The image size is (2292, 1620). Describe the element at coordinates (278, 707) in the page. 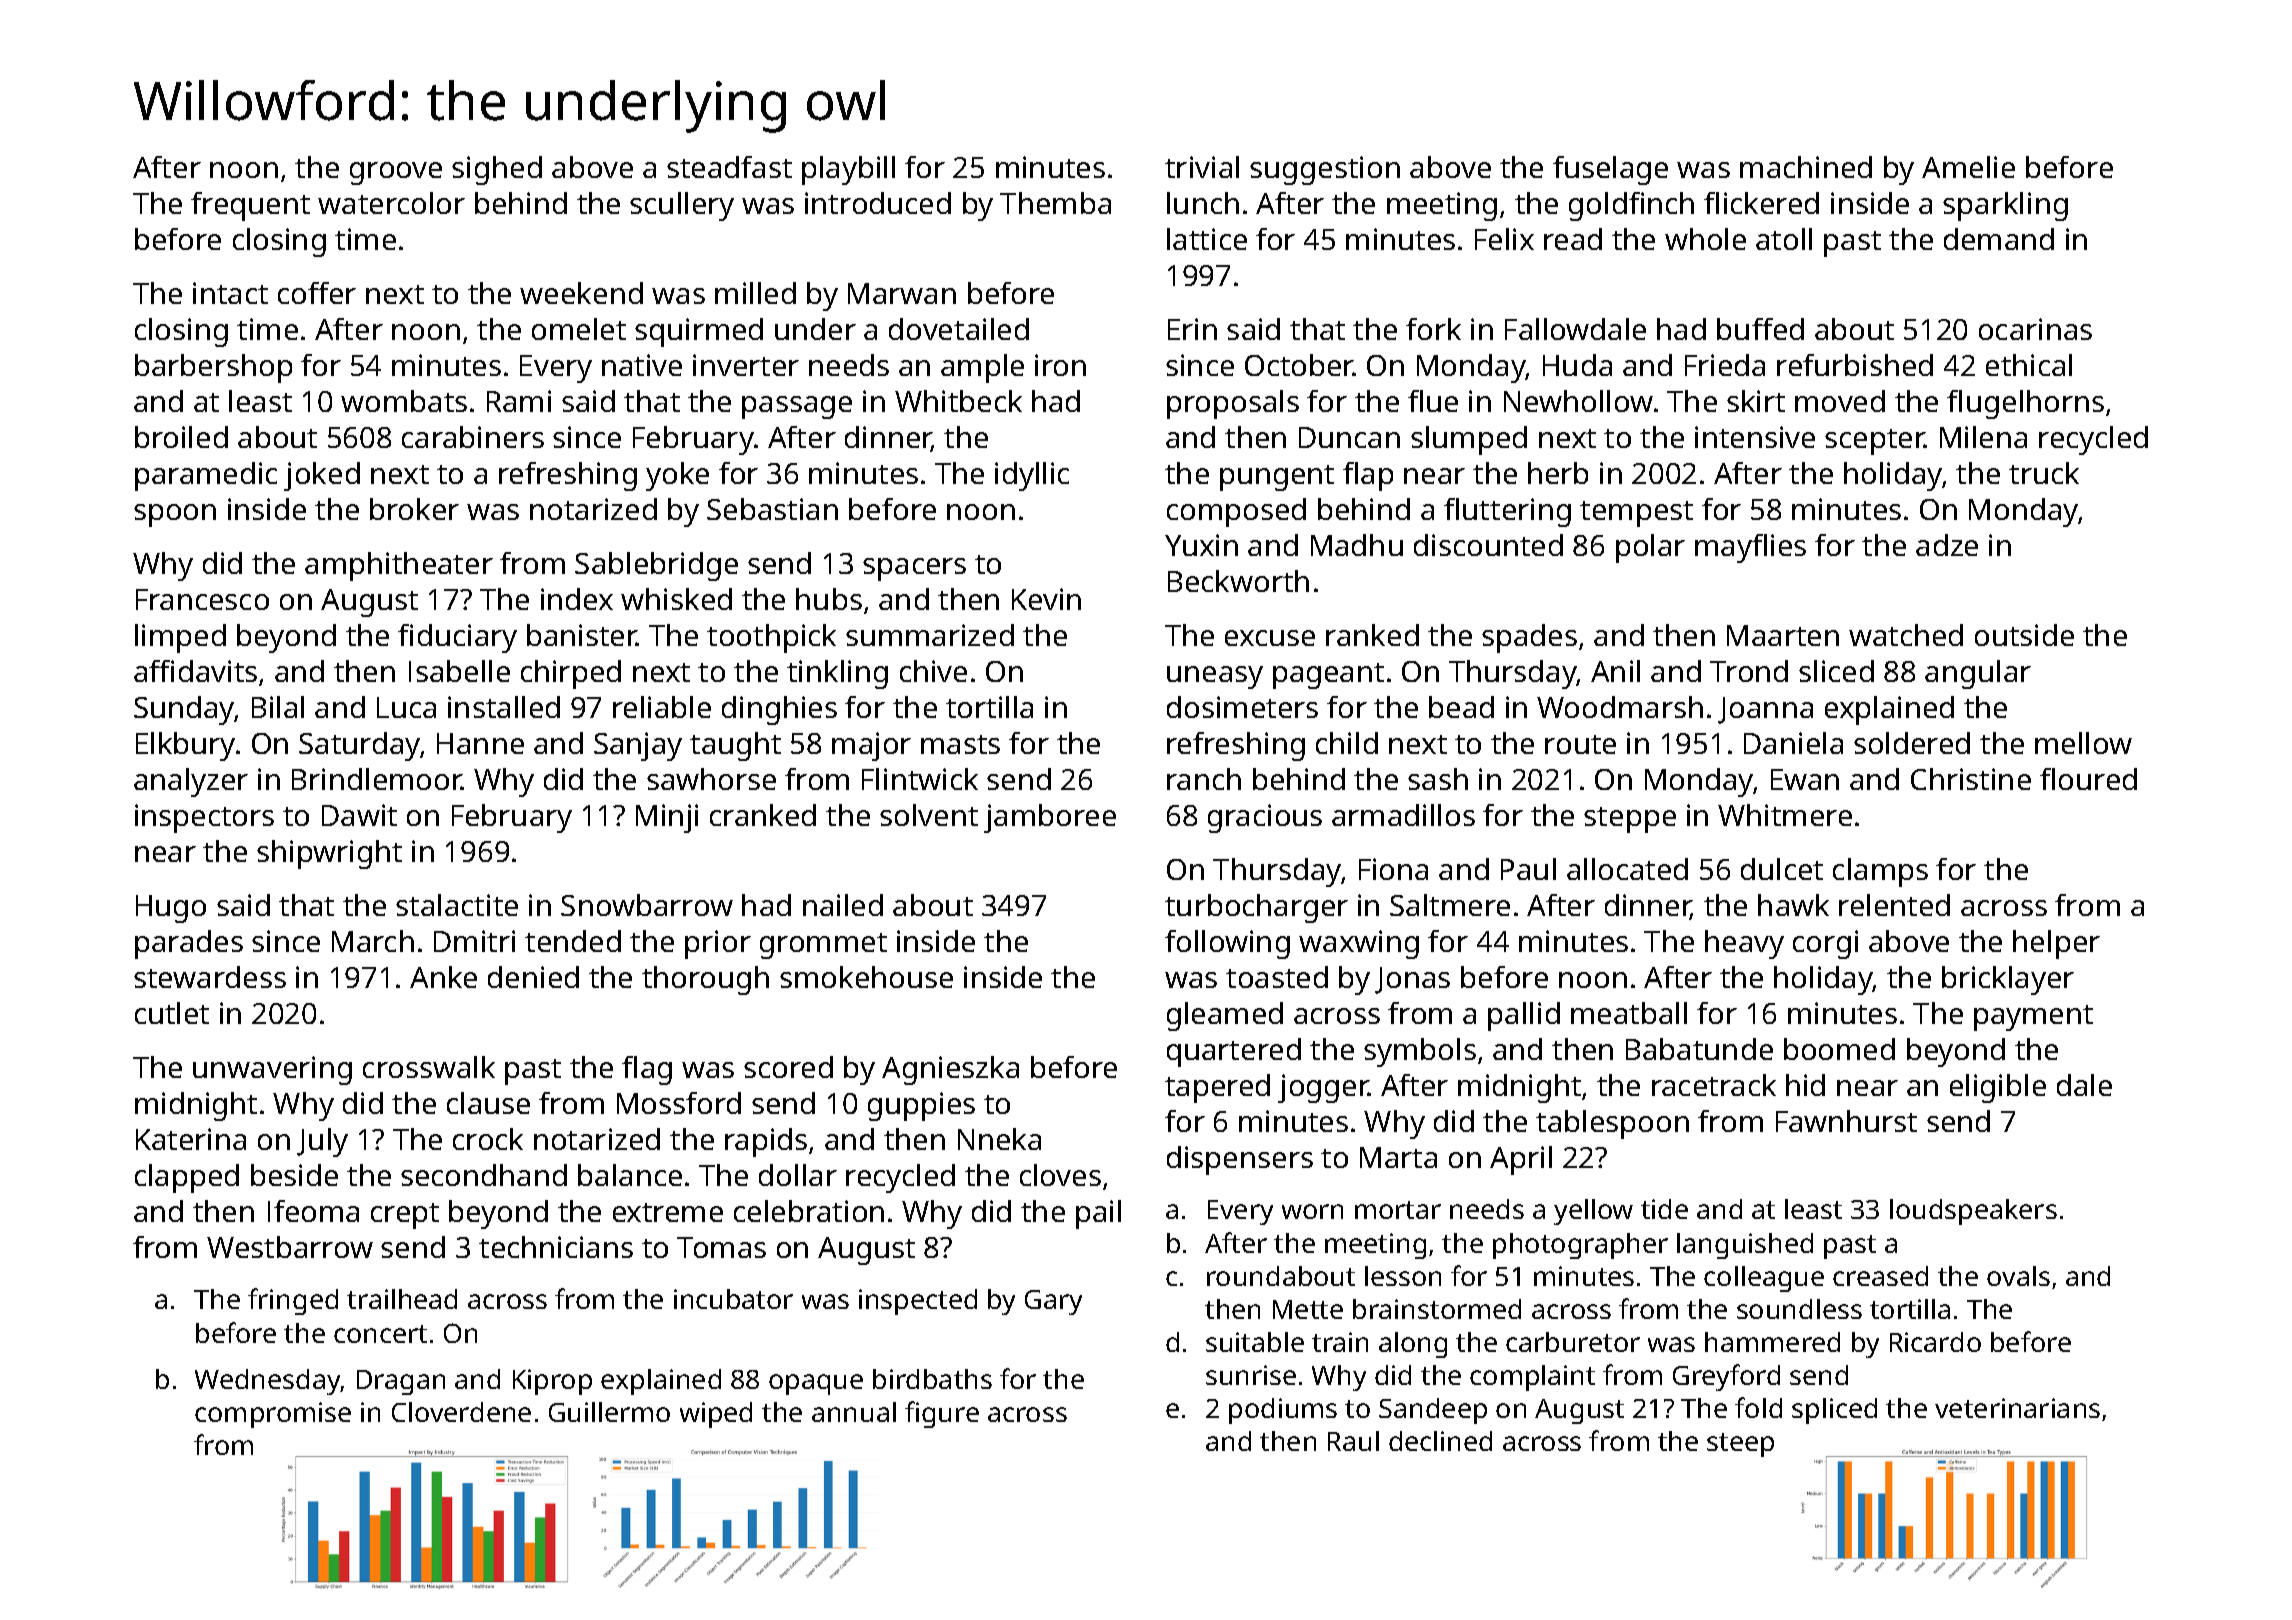

I see `Bilal` at that location.
